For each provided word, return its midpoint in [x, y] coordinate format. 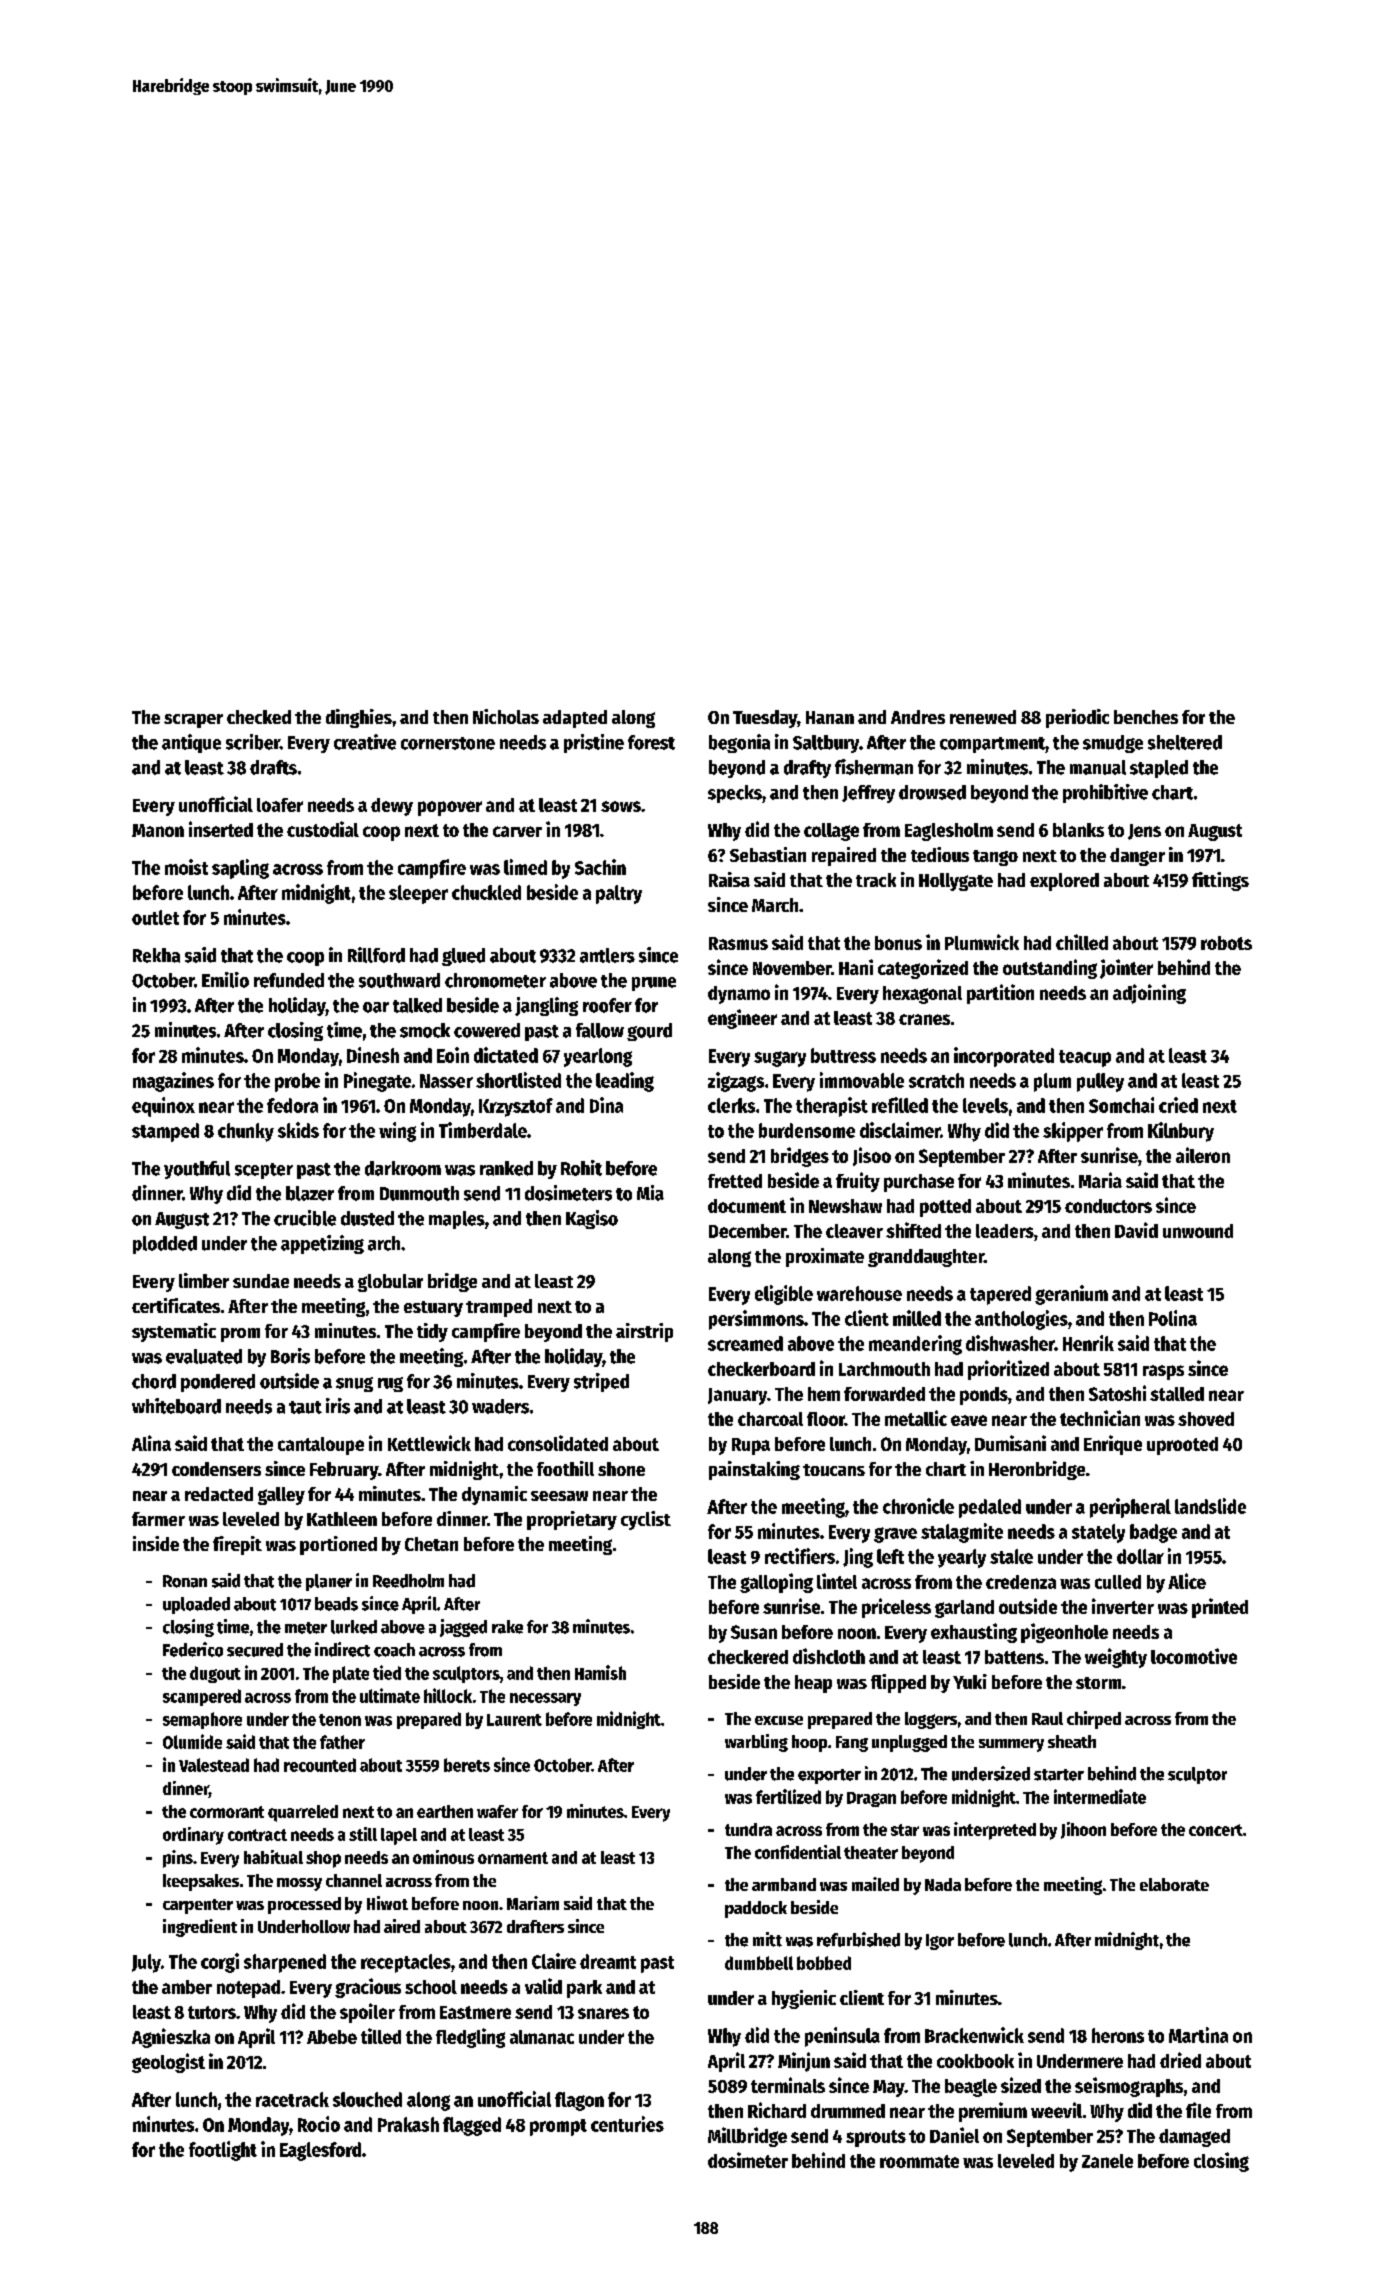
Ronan [185, 1581]
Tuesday [765, 719]
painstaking [754, 1470]
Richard [777, 2110]
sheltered [1185, 742]
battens [1014, 1657]
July [146, 1963]
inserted [221, 829]
